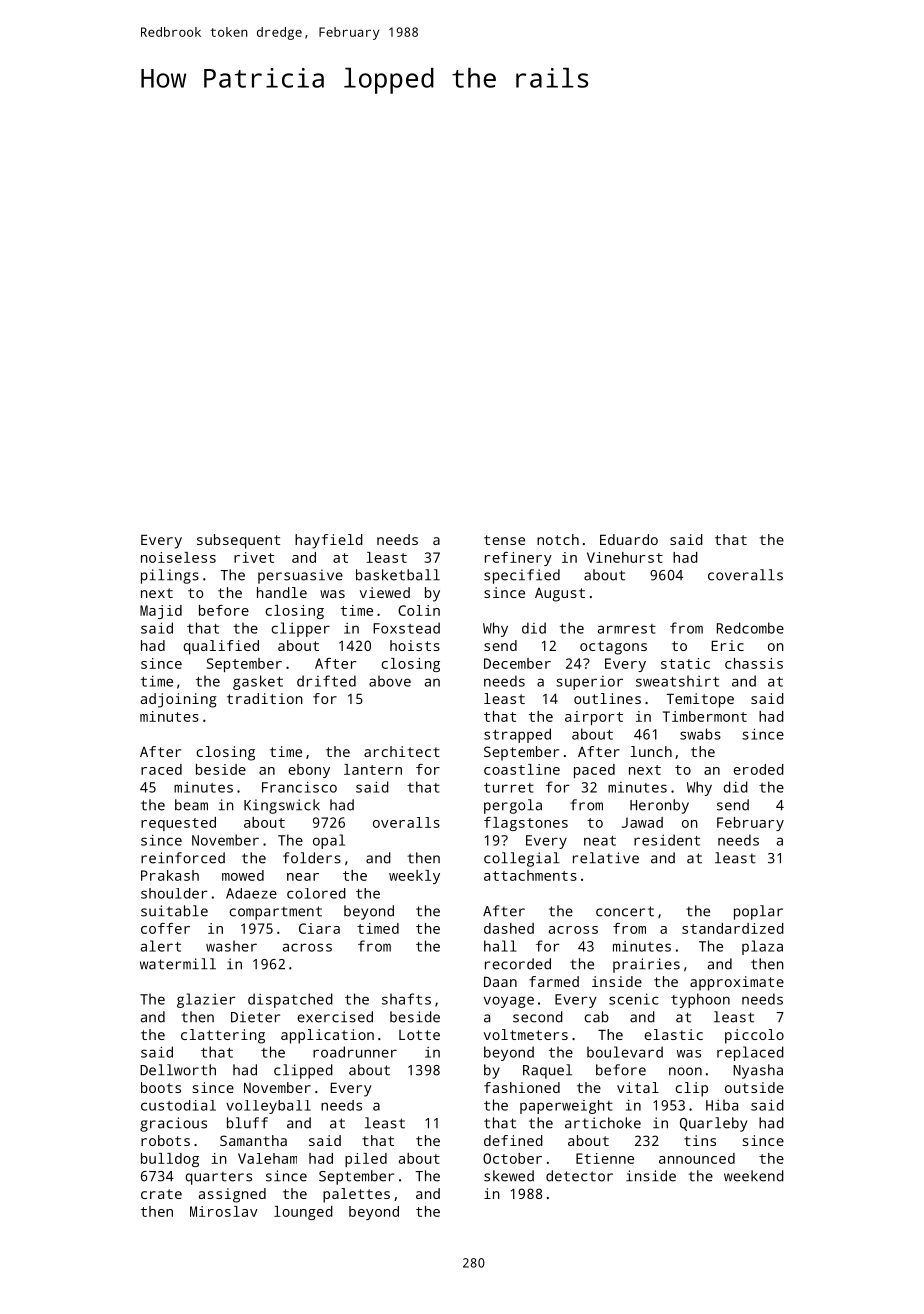  Describe the element at coordinates (522, 859) in the page. I see `collegial` at that location.
